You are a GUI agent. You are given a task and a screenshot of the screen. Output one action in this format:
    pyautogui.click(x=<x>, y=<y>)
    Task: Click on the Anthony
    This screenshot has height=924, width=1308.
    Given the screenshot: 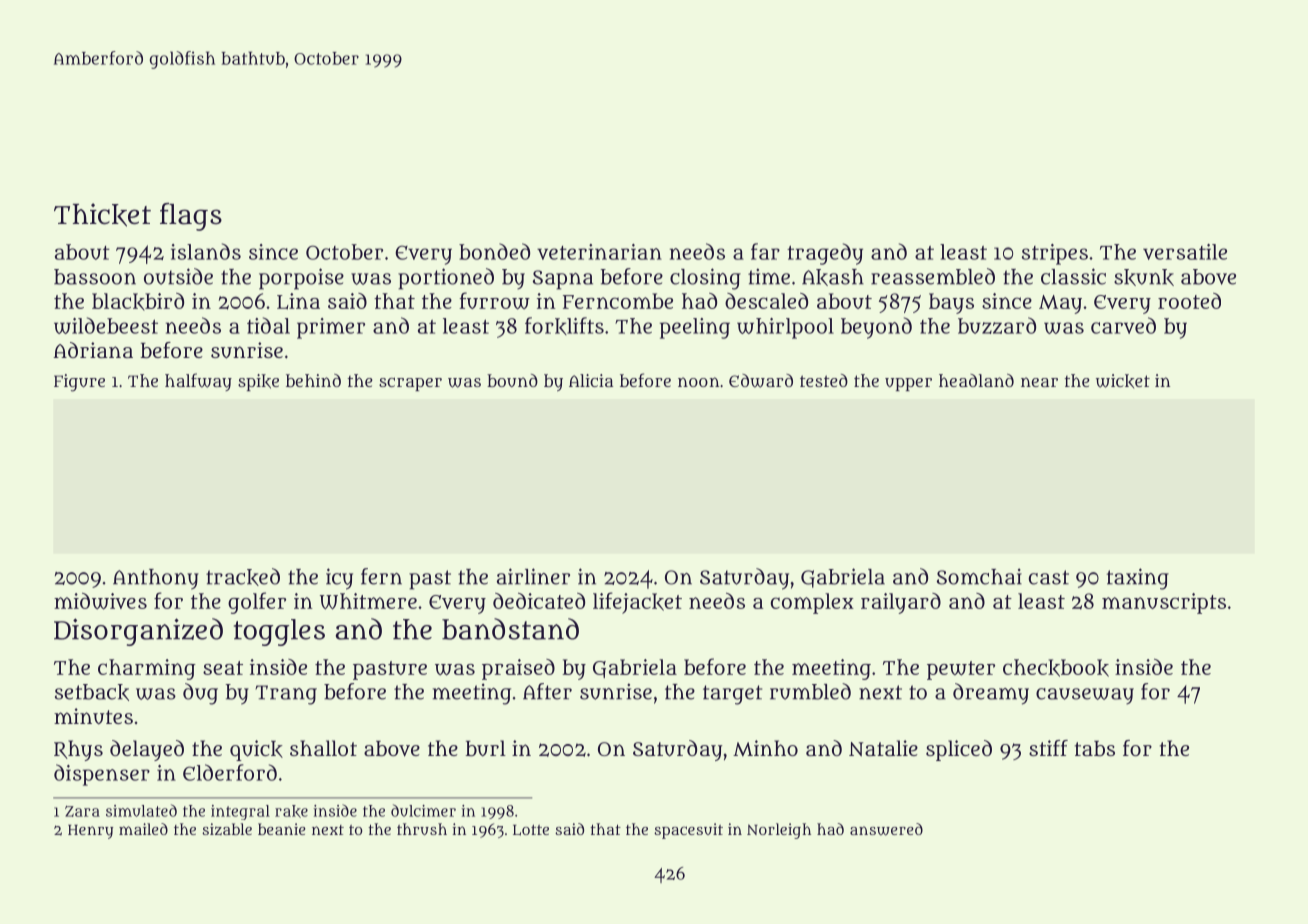 What is the action you would take?
    pyautogui.click(x=156, y=579)
